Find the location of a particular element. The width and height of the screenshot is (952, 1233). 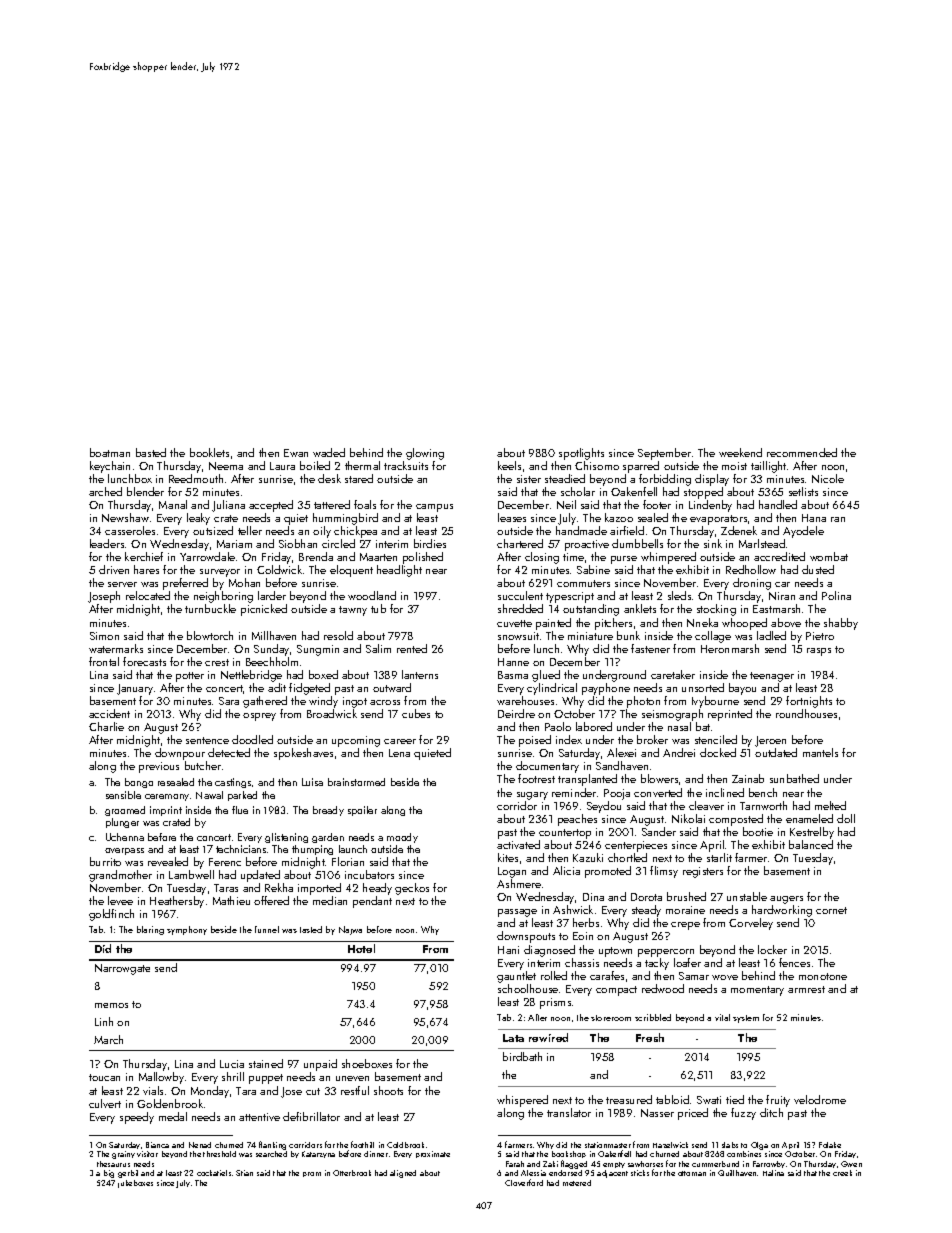

rasps is located at coordinates (819, 652).
